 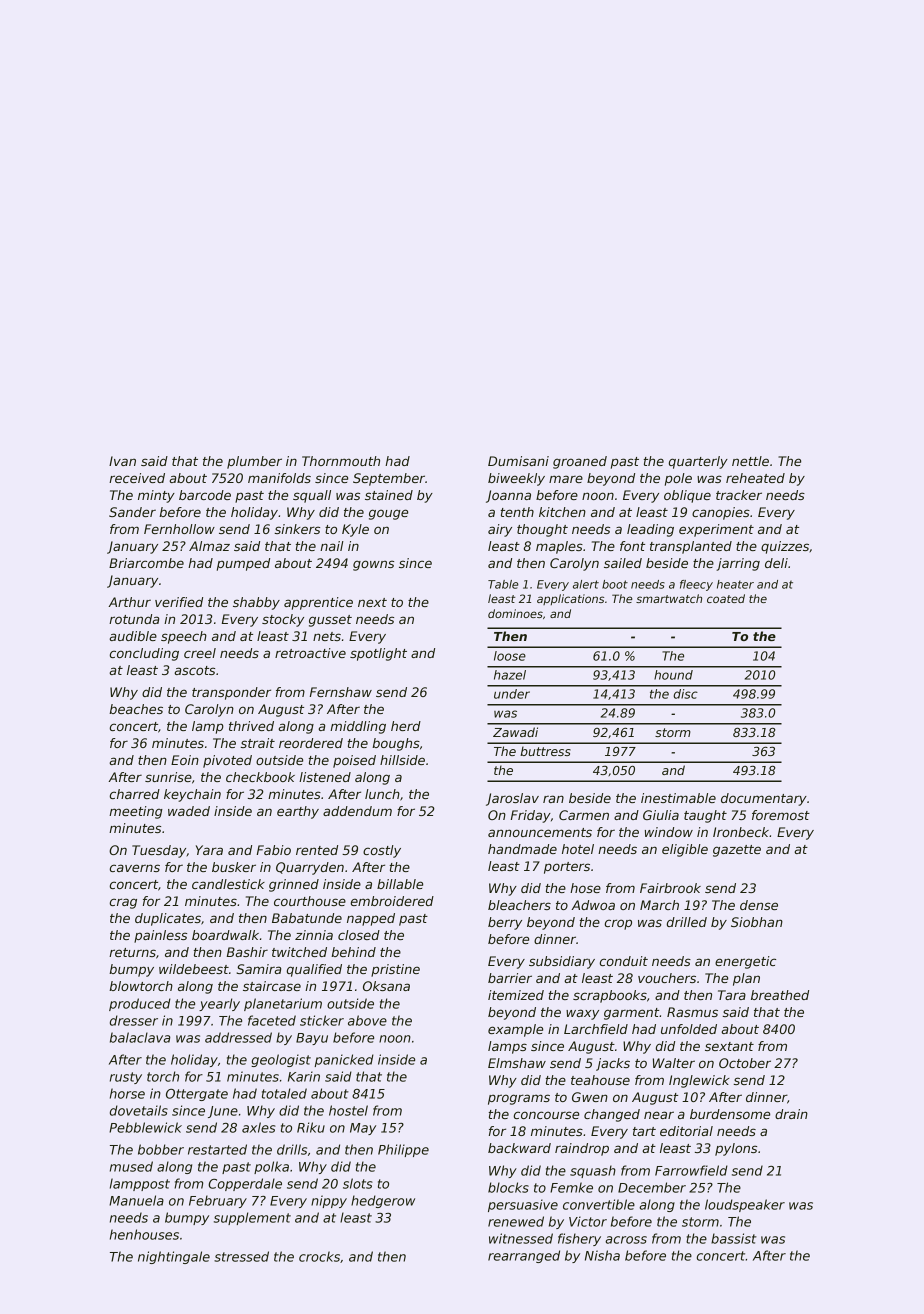 I want to click on earthy, so click(x=298, y=812).
